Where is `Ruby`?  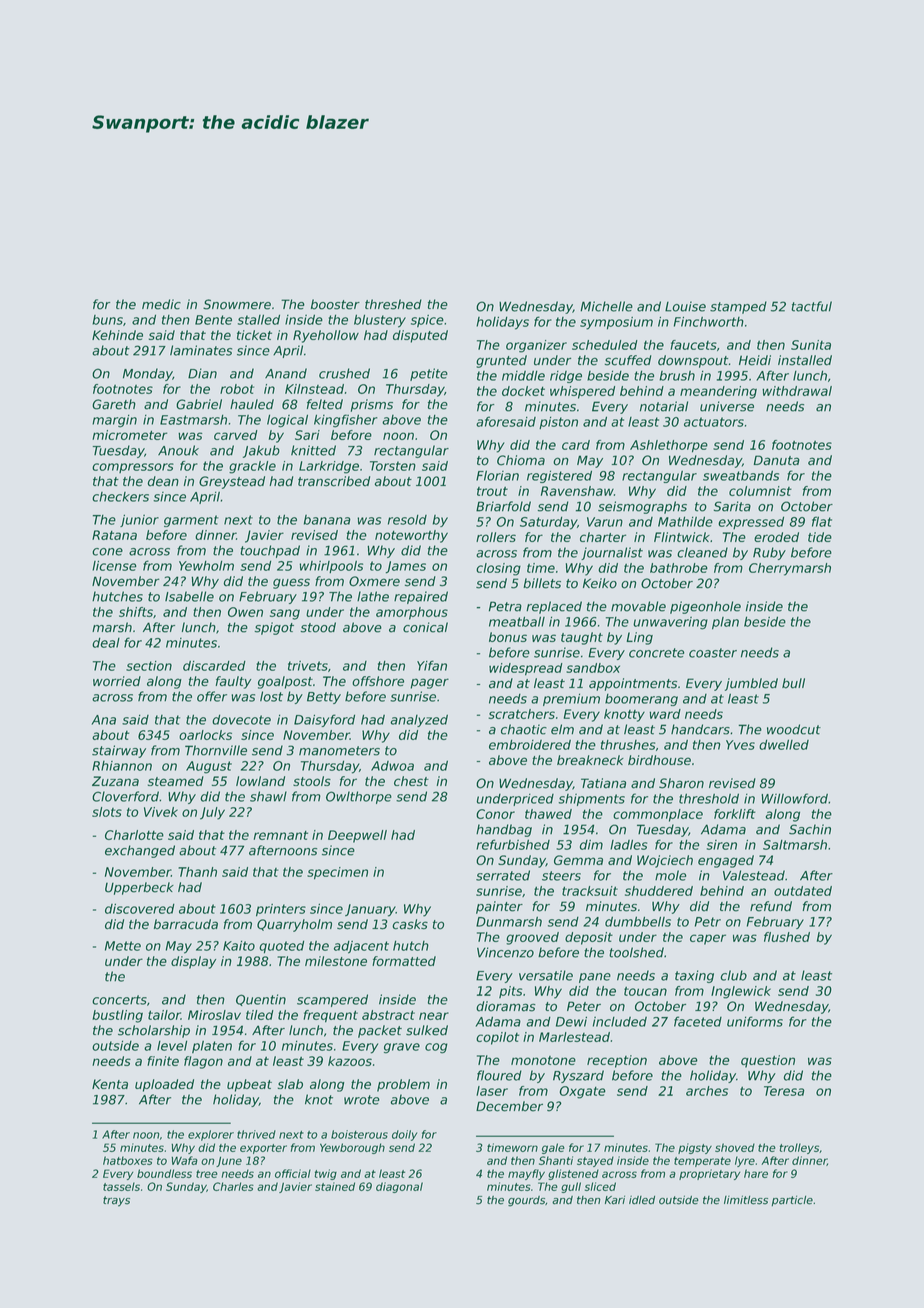
Ruby is located at coordinates (769, 553).
